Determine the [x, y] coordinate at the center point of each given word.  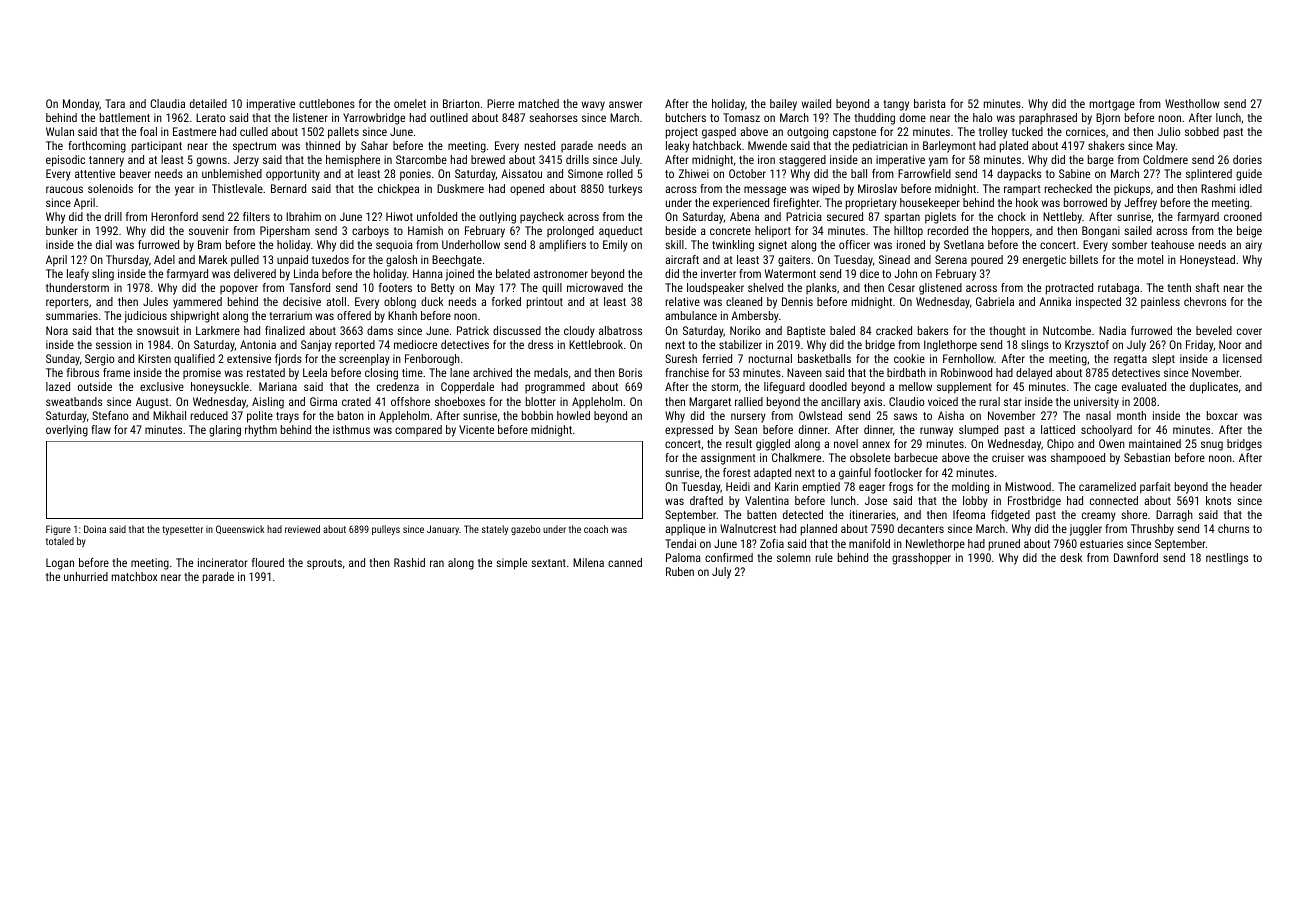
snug [1212, 446]
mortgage [1112, 105]
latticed [1058, 429]
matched [539, 103]
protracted [1069, 289]
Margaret [710, 403]
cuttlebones [327, 103]
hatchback [717, 145]
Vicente [476, 429]
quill [552, 289]
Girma [323, 401]
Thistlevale [237, 188]
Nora [57, 330]
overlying [67, 431]
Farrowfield [924, 173]
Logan [60, 564]
